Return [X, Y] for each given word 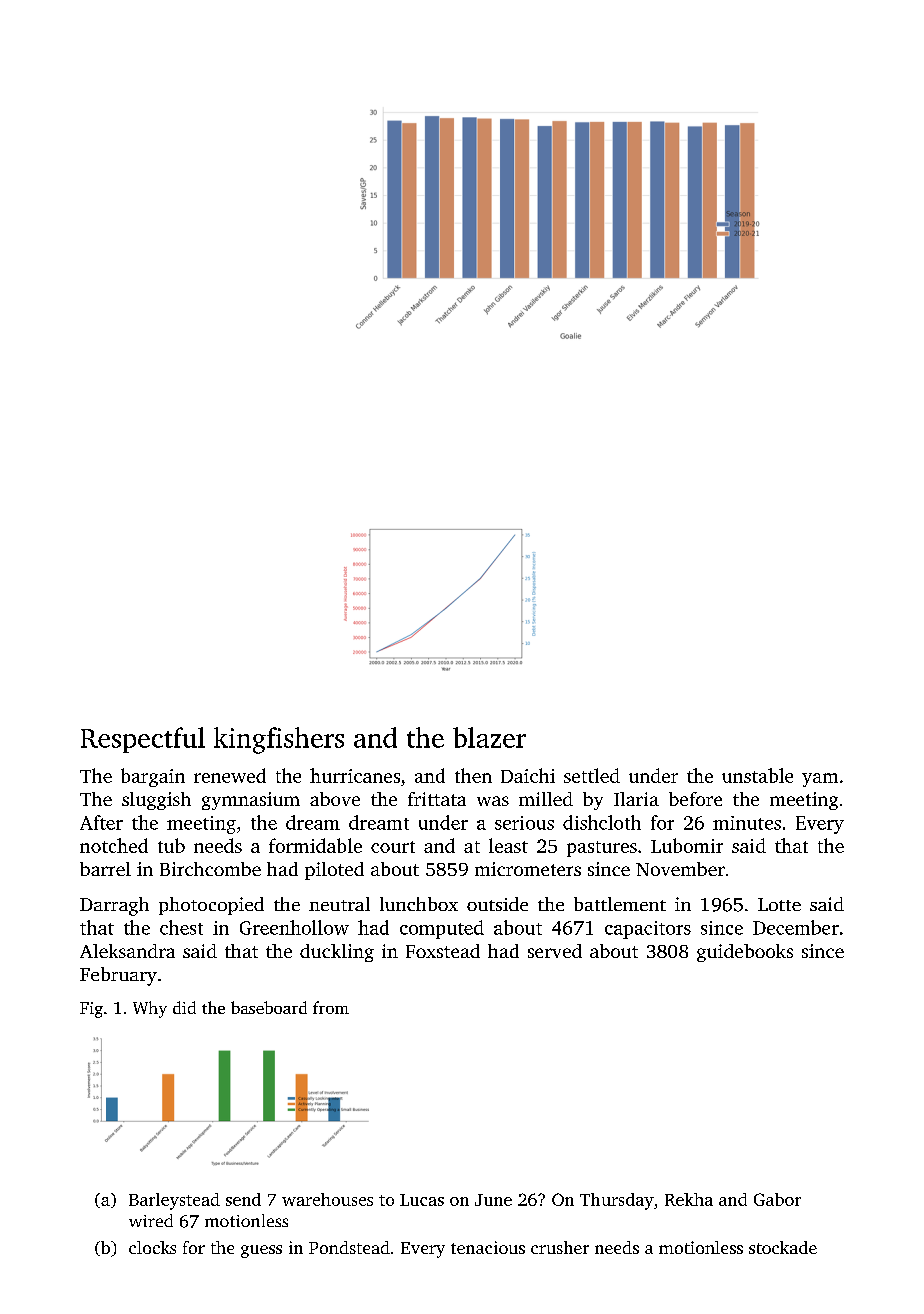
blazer [489, 737]
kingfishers [279, 740]
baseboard [269, 1007]
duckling [337, 953]
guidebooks [745, 953]
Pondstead [349, 1247]
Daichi [528, 775]
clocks [152, 1247]
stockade [783, 1247]
